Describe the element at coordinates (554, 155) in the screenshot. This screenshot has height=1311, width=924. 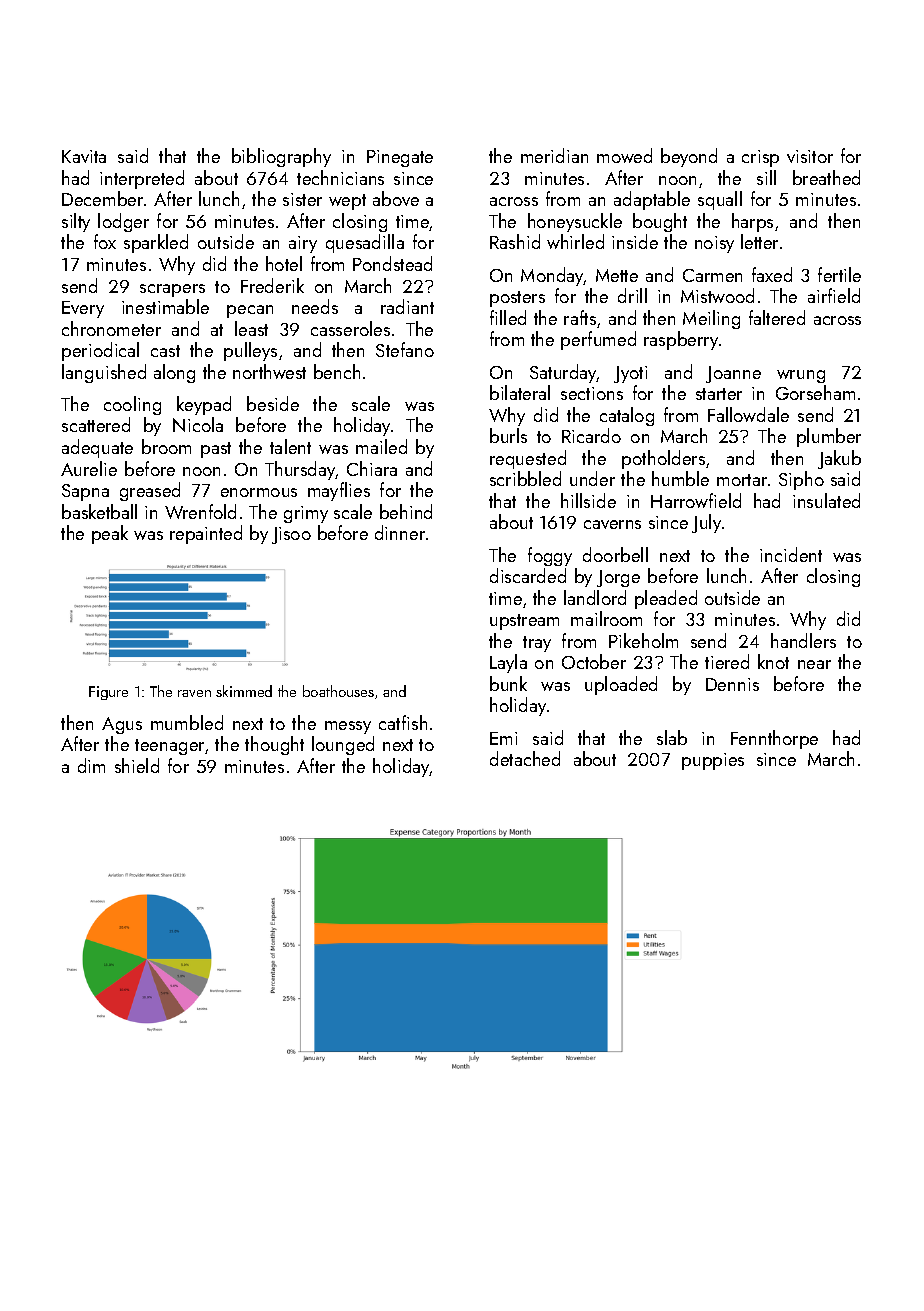
I see `meridian` at that location.
